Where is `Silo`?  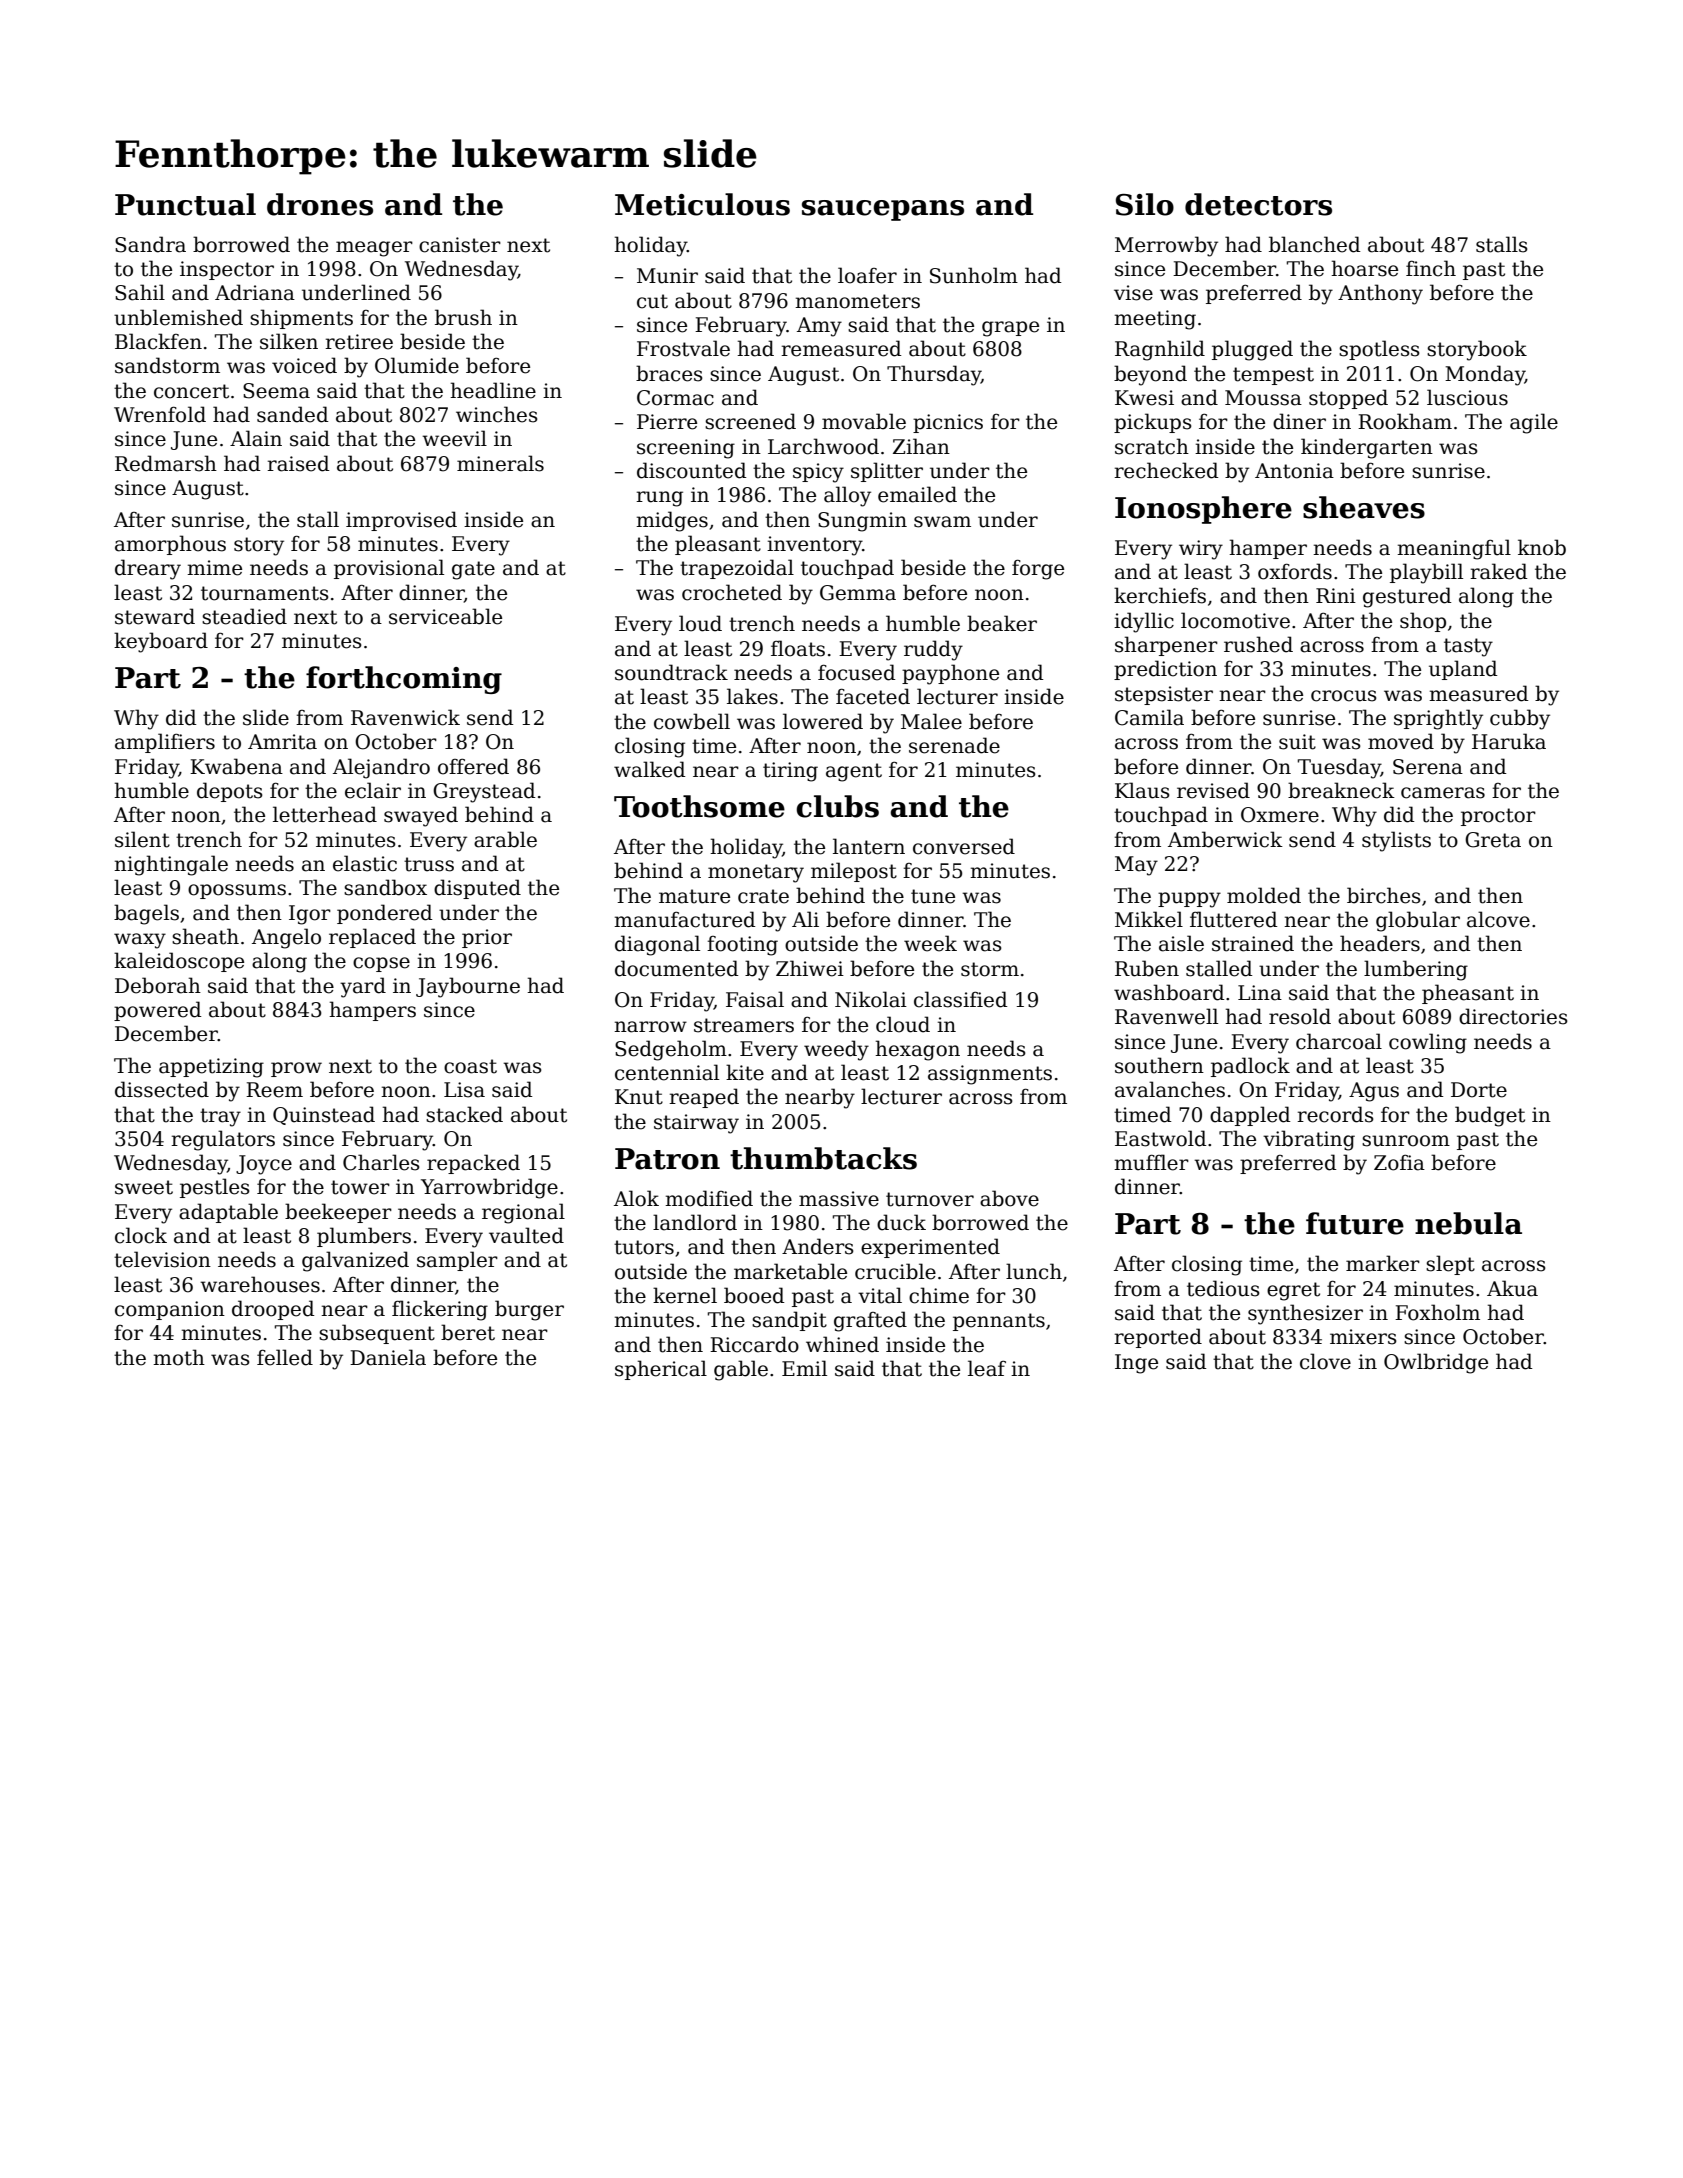 Silo is located at coordinates (1145, 204).
